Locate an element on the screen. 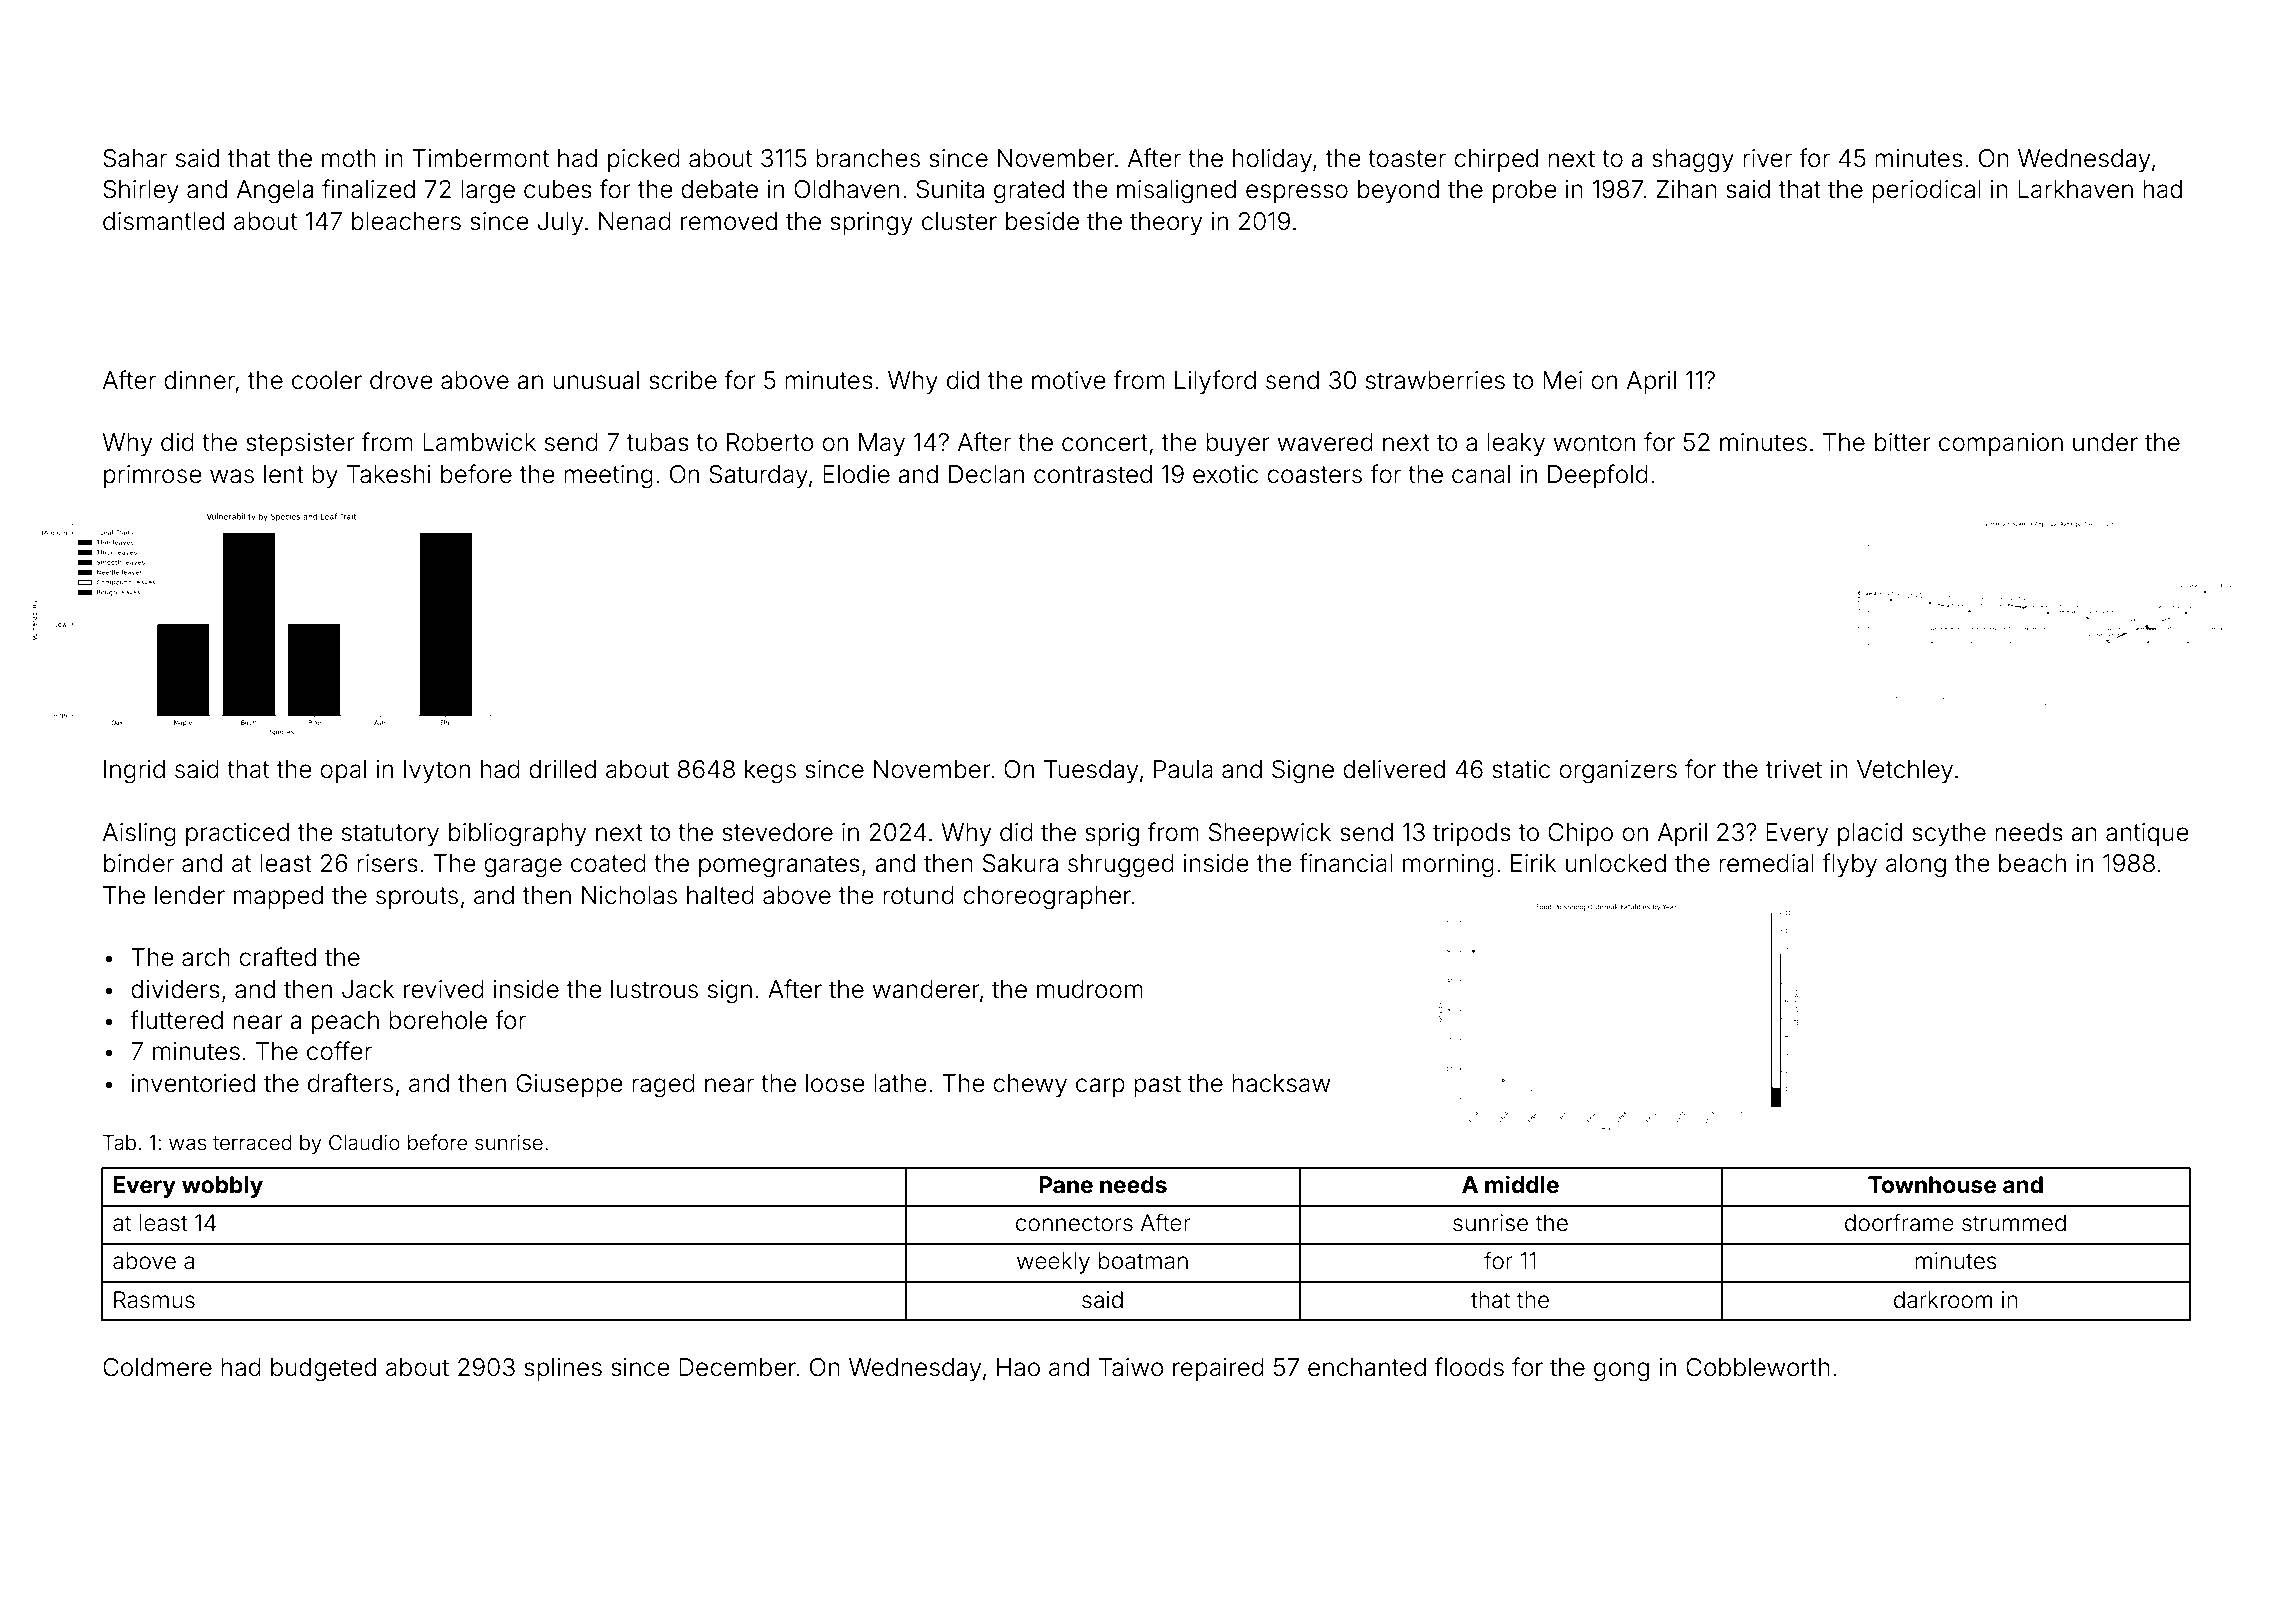  mudroom is located at coordinates (1090, 989).
